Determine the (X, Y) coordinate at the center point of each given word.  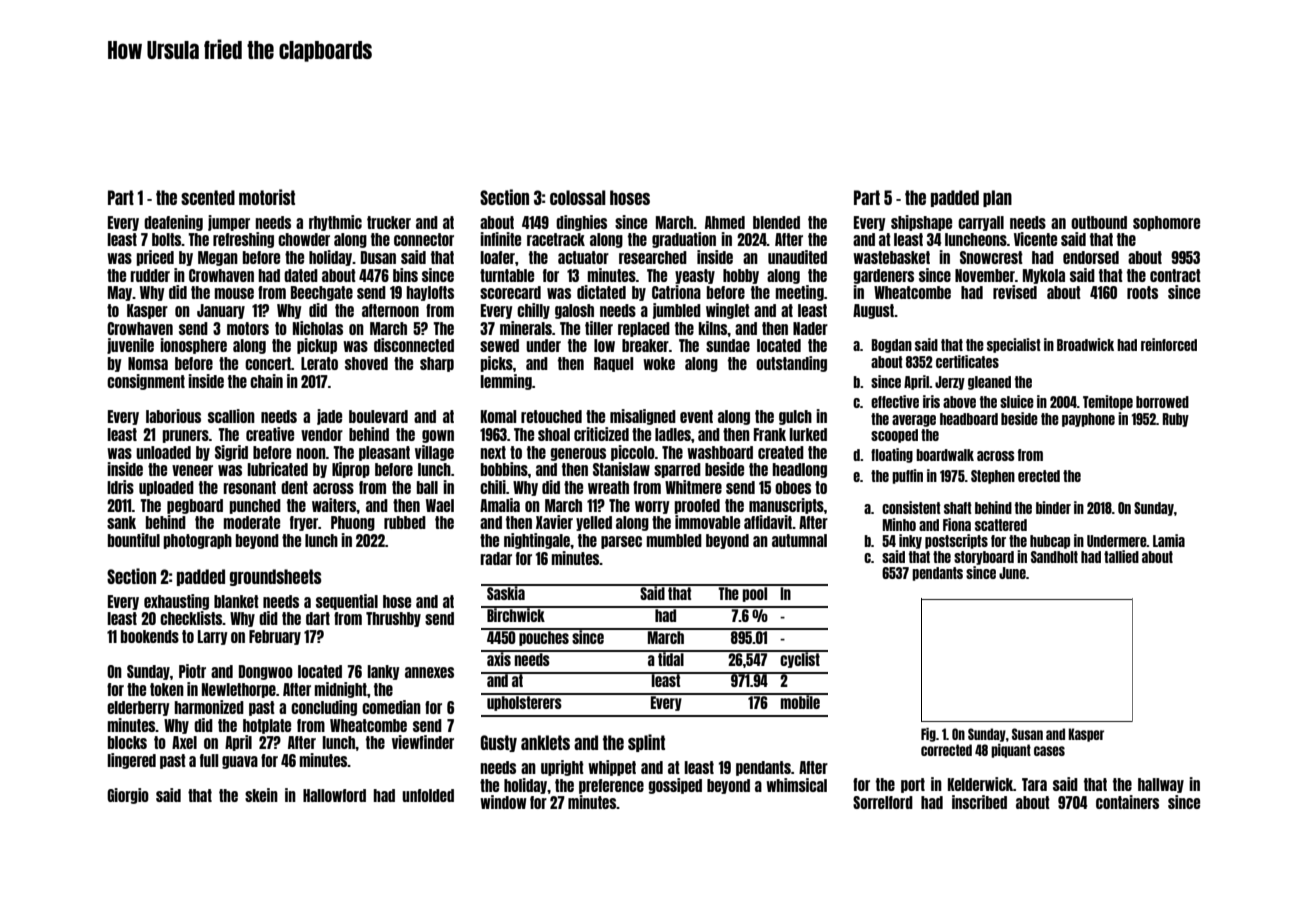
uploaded (166, 488)
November (985, 275)
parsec (621, 542)
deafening (173, 223)
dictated (601, 292)
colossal (578, 197)
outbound (1099, 222)
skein (261, 795)
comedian (391, 707)
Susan (1027, 734)
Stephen (993, 477)
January (221, 311)
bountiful (134, 540)
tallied (1121, 556)
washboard (720, 452)
